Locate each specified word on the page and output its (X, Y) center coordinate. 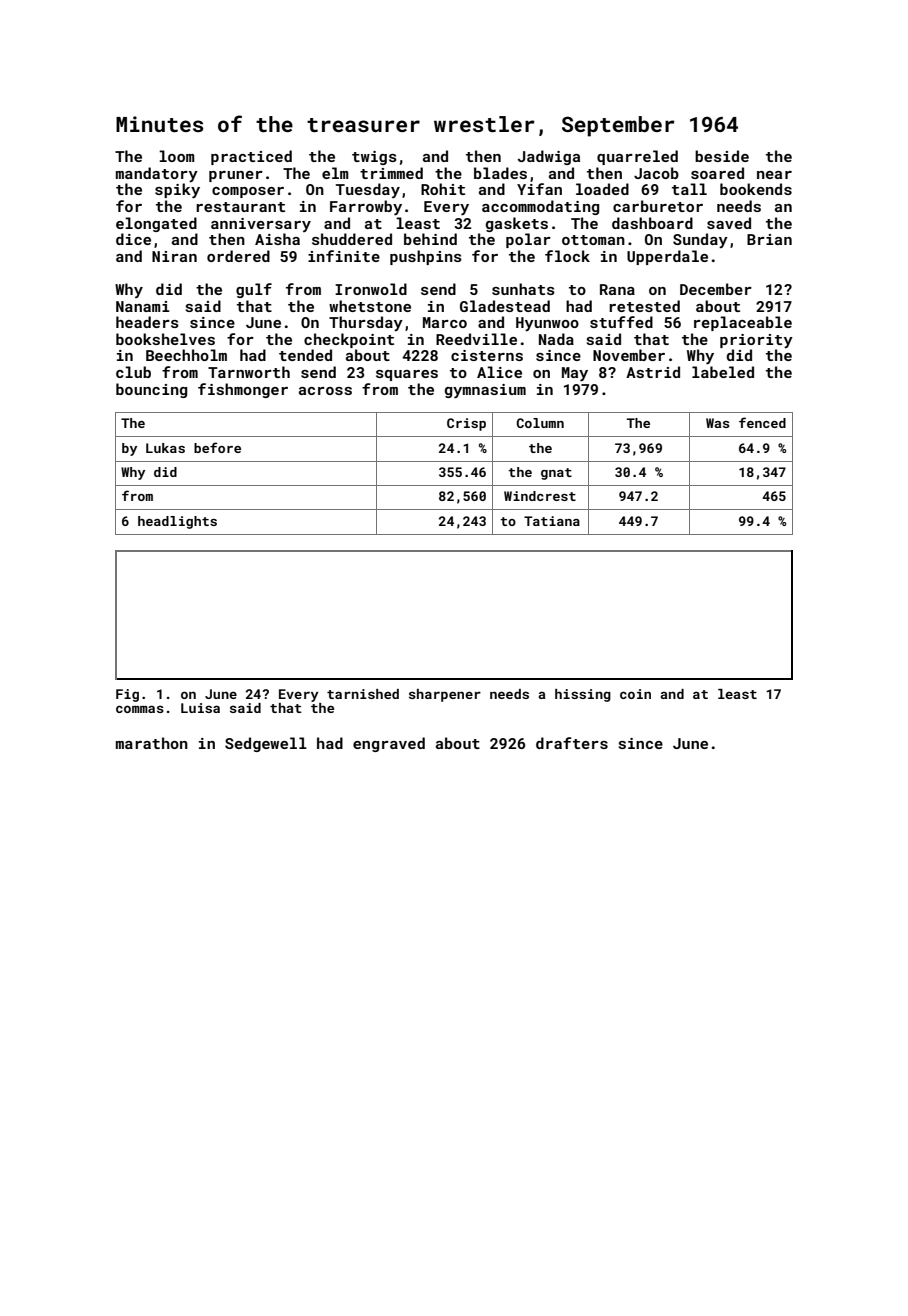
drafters (572, 743)
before (217, 447)
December (716, 289)
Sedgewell (266, 744)
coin (635, 694)
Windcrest (540, 496)
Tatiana (552, 521)
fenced (762, 422)
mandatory (157, 174)
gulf (254, 290)
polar (528, 240)
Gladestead (505, 306)
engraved (389, 744)
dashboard (652, 223)
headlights (177, 522)
